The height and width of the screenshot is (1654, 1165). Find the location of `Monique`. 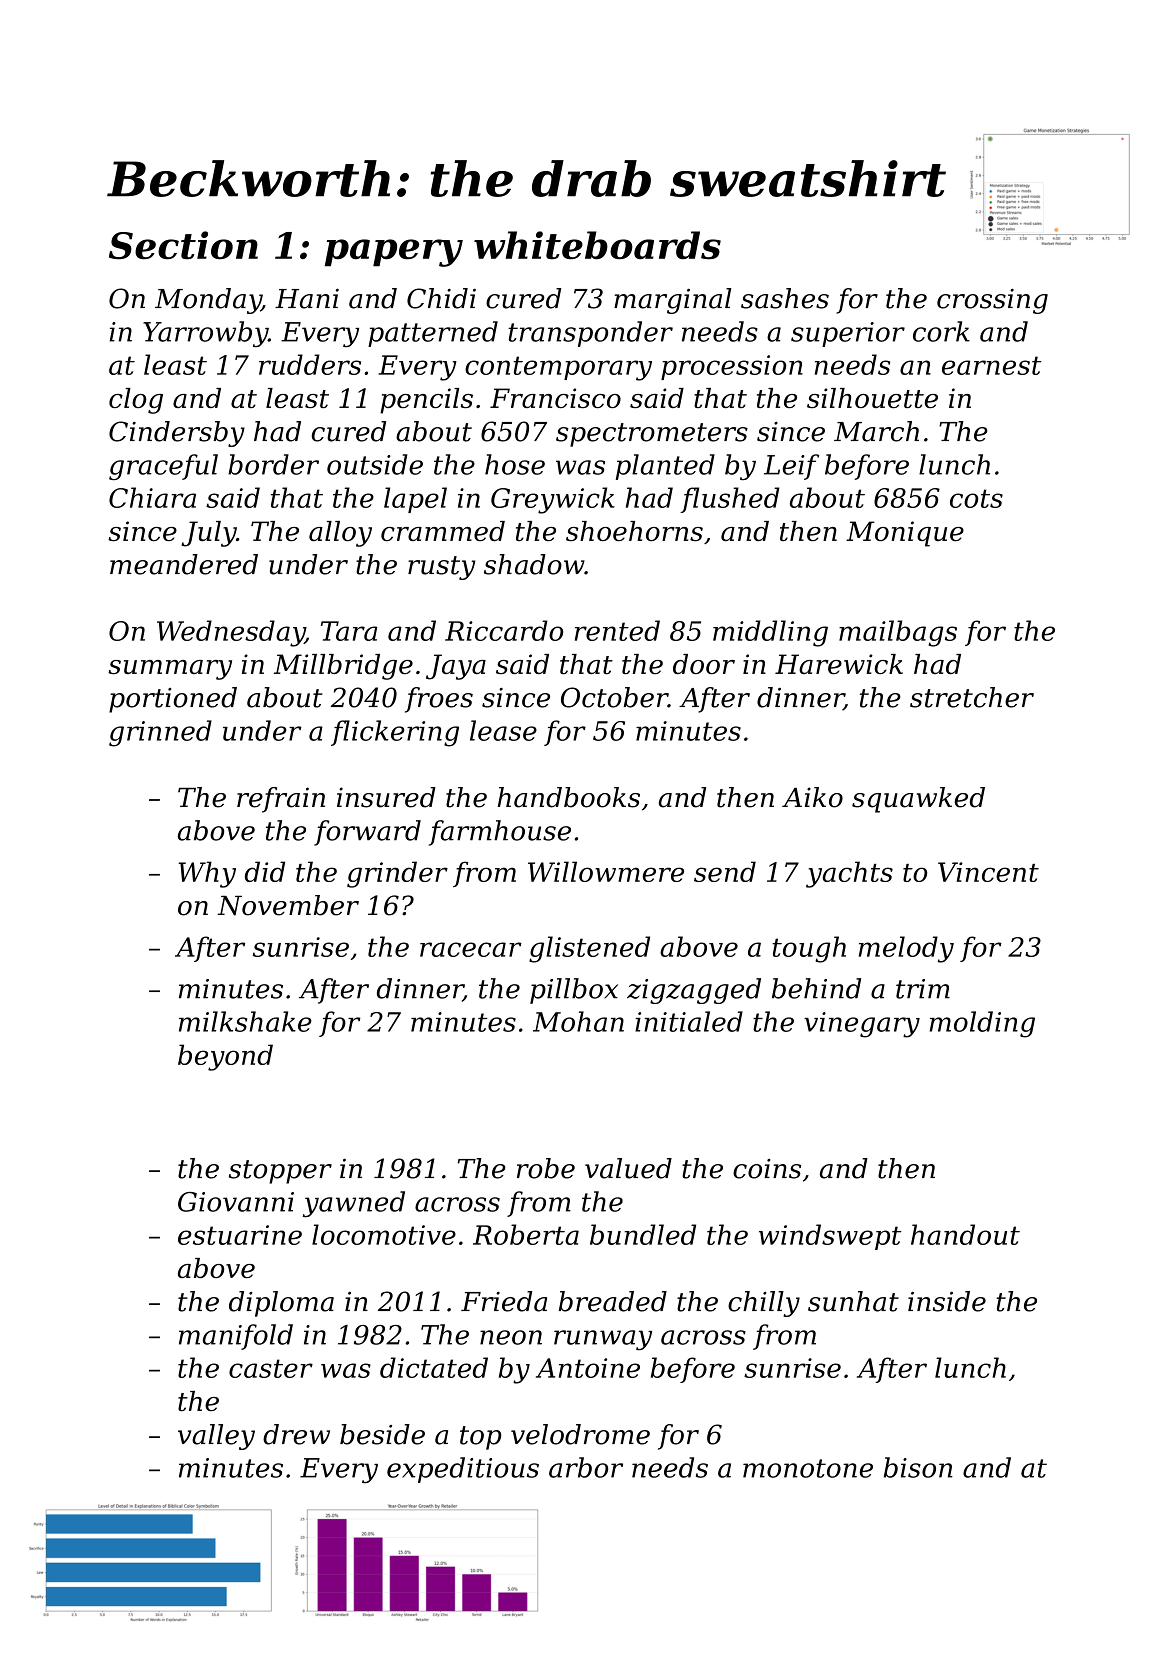

Monique is located at coordinates (905, 534).
